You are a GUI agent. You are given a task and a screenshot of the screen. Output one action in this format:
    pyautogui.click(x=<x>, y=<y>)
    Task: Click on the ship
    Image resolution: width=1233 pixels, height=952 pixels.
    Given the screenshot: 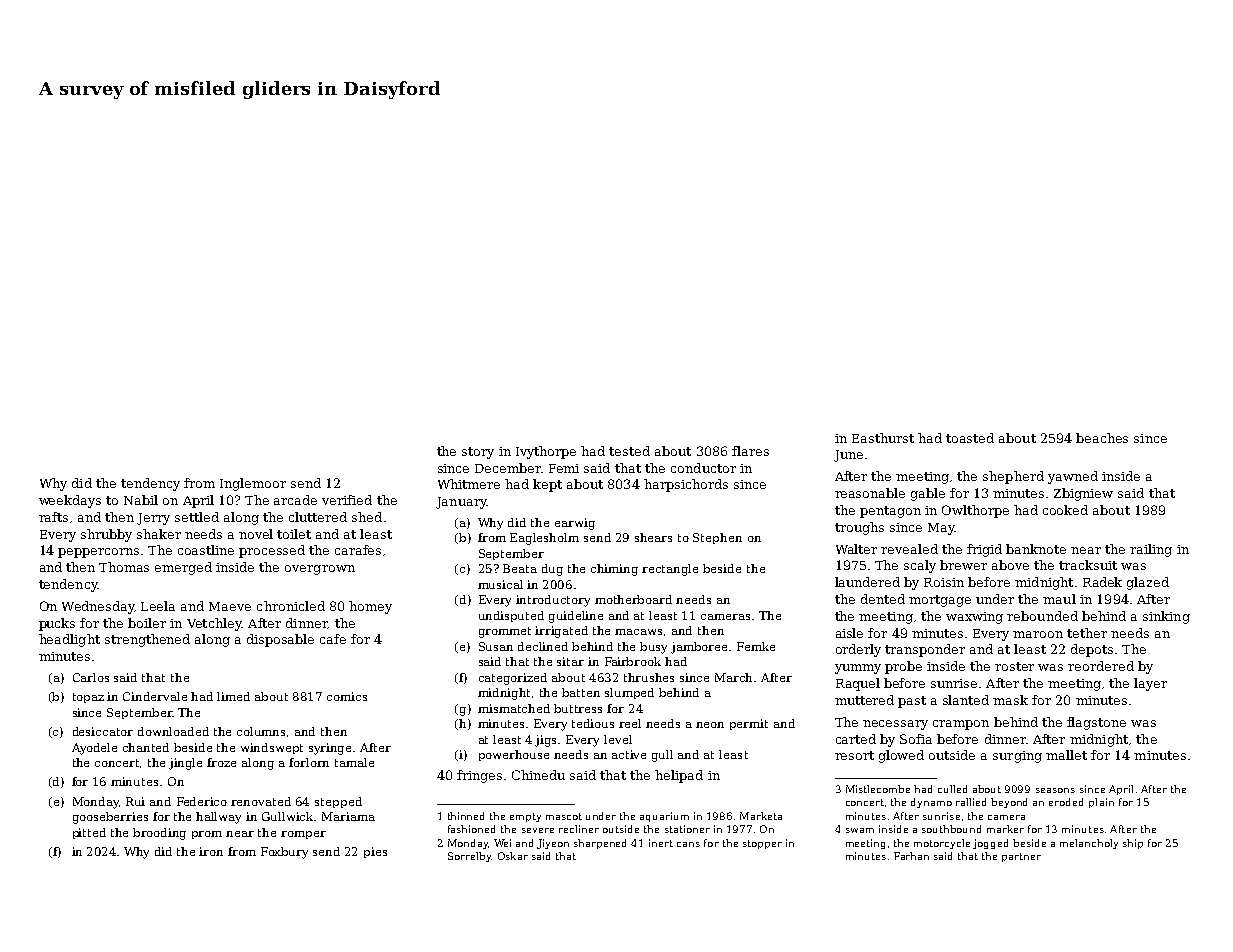 What is the action you would take?
    pyautogui.click(x=1133, y=844)
